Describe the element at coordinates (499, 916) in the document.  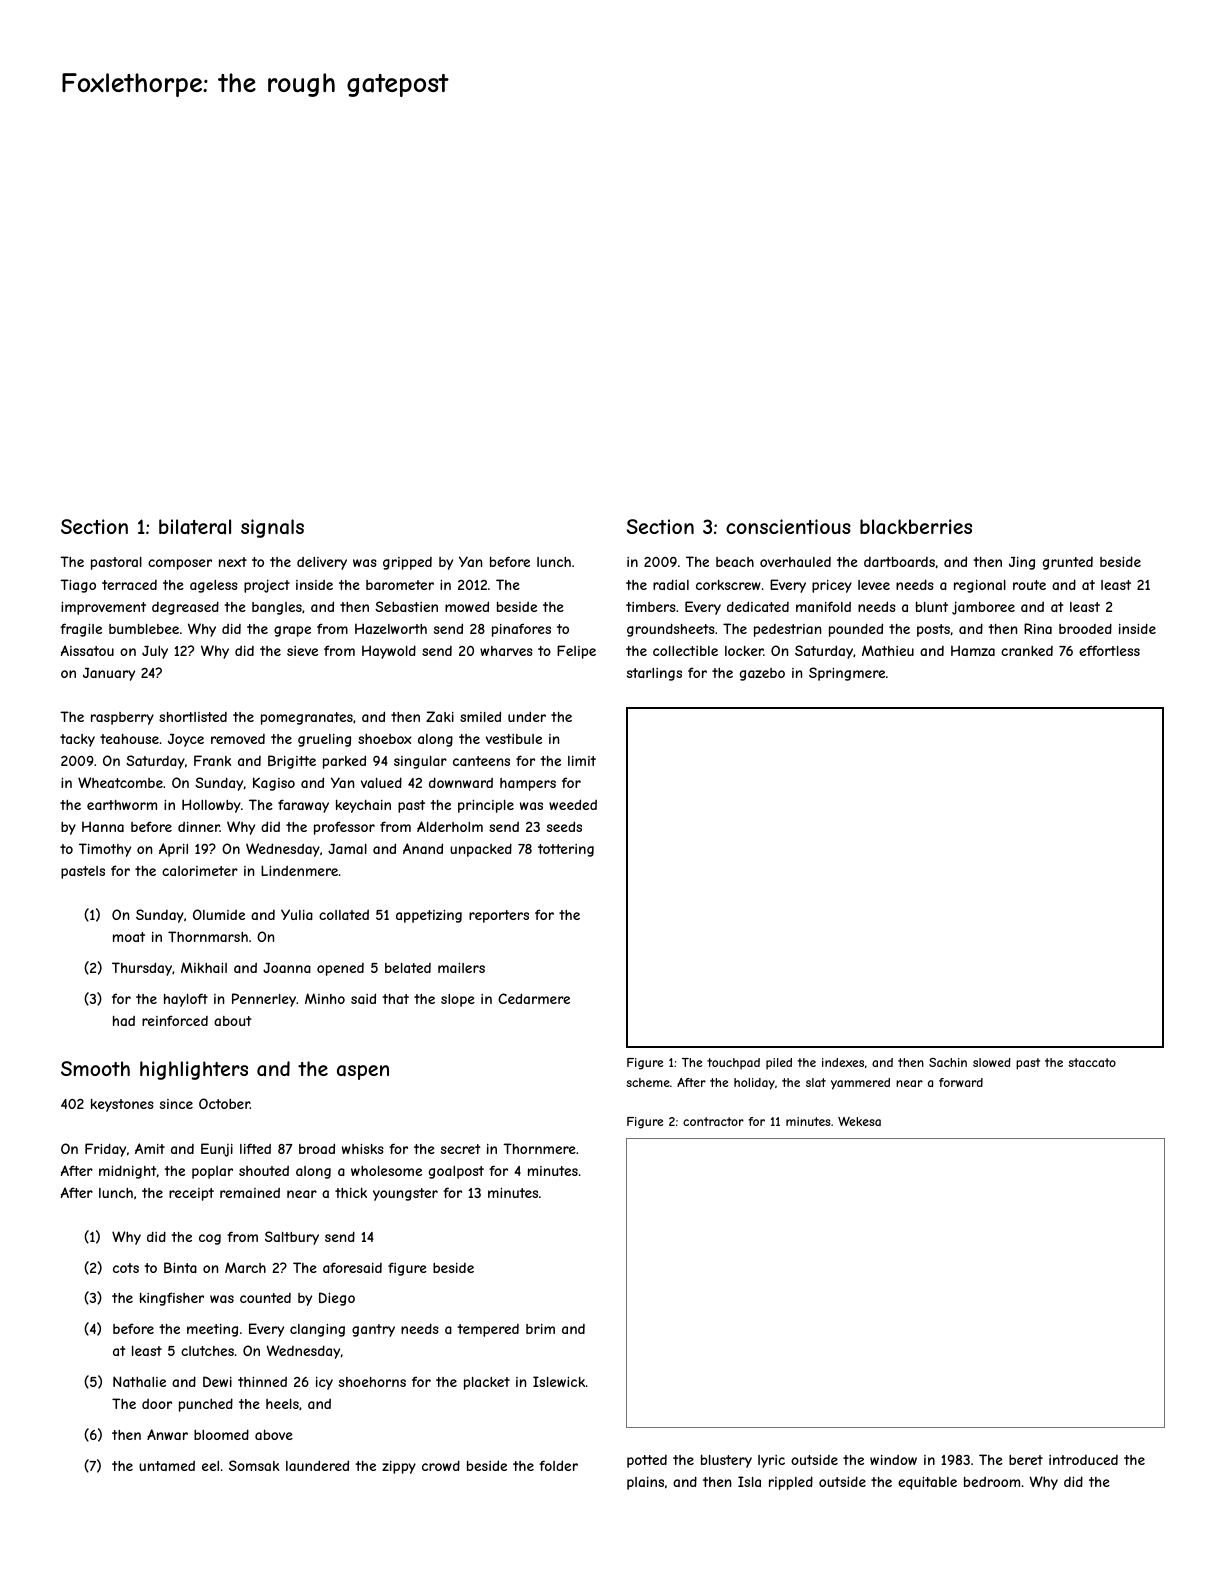
I see `reporters` at that location.
